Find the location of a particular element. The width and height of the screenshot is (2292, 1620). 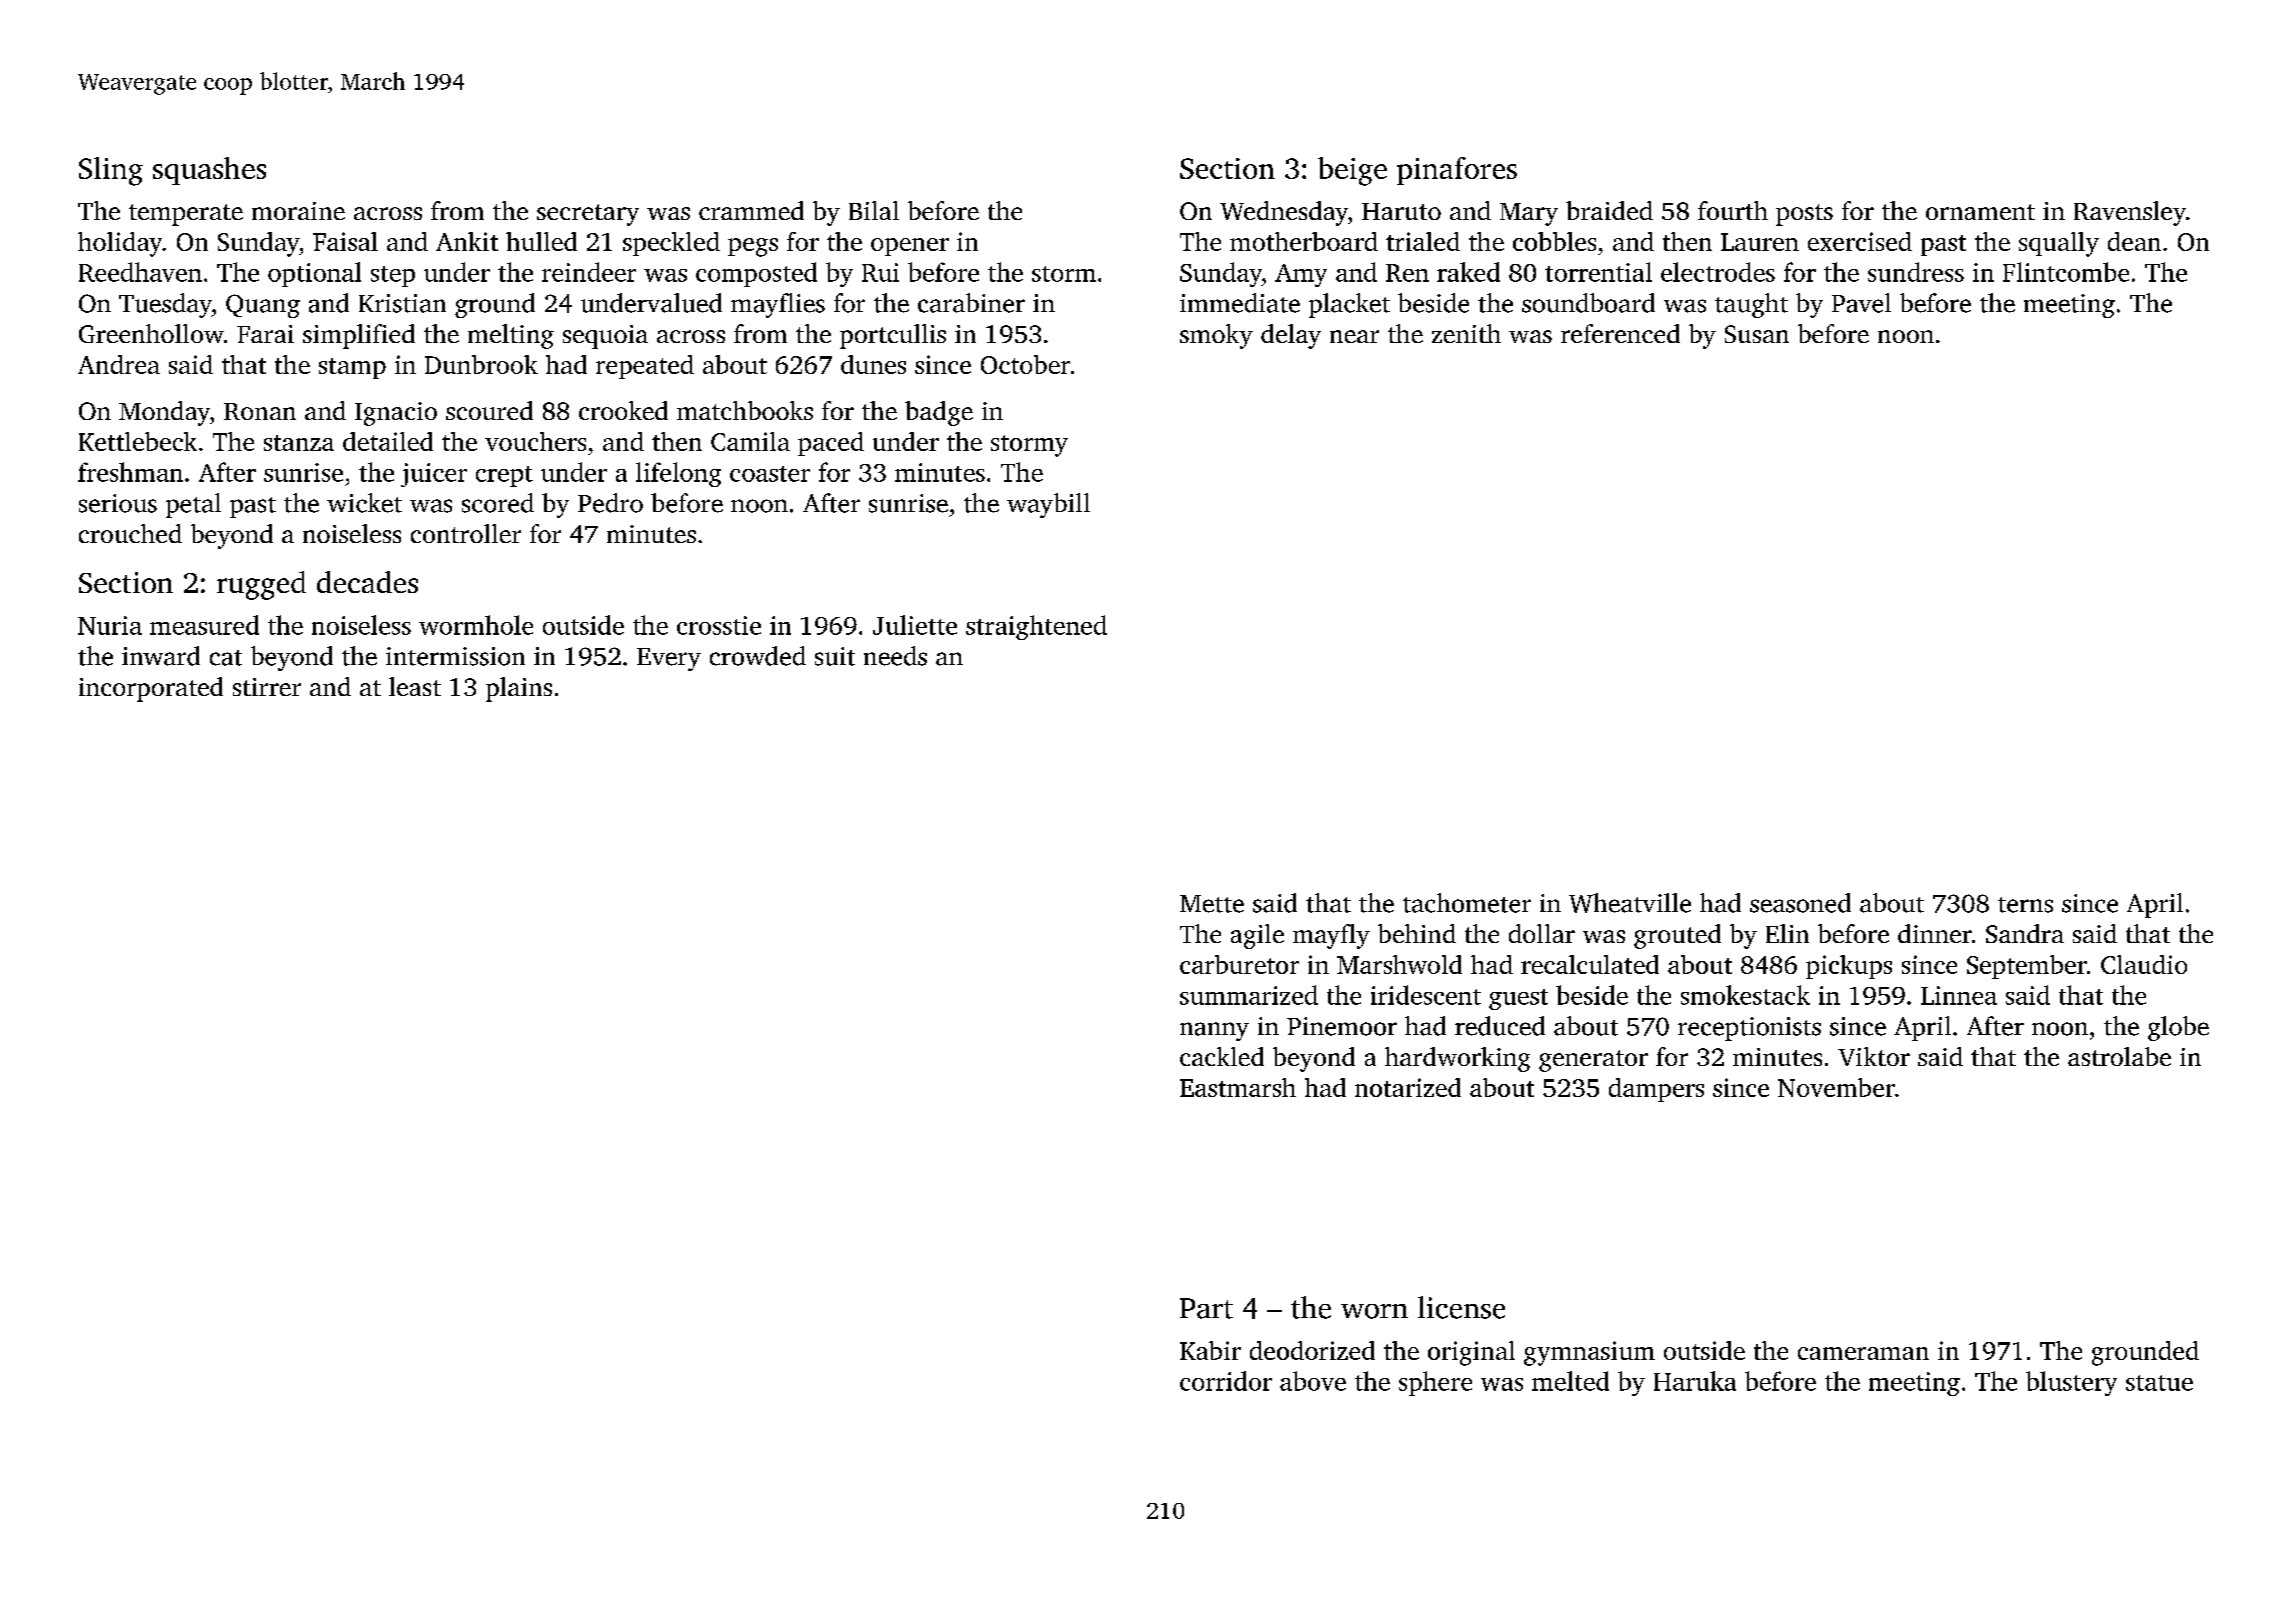

Claudio is located at coordinates (2144, 964).
